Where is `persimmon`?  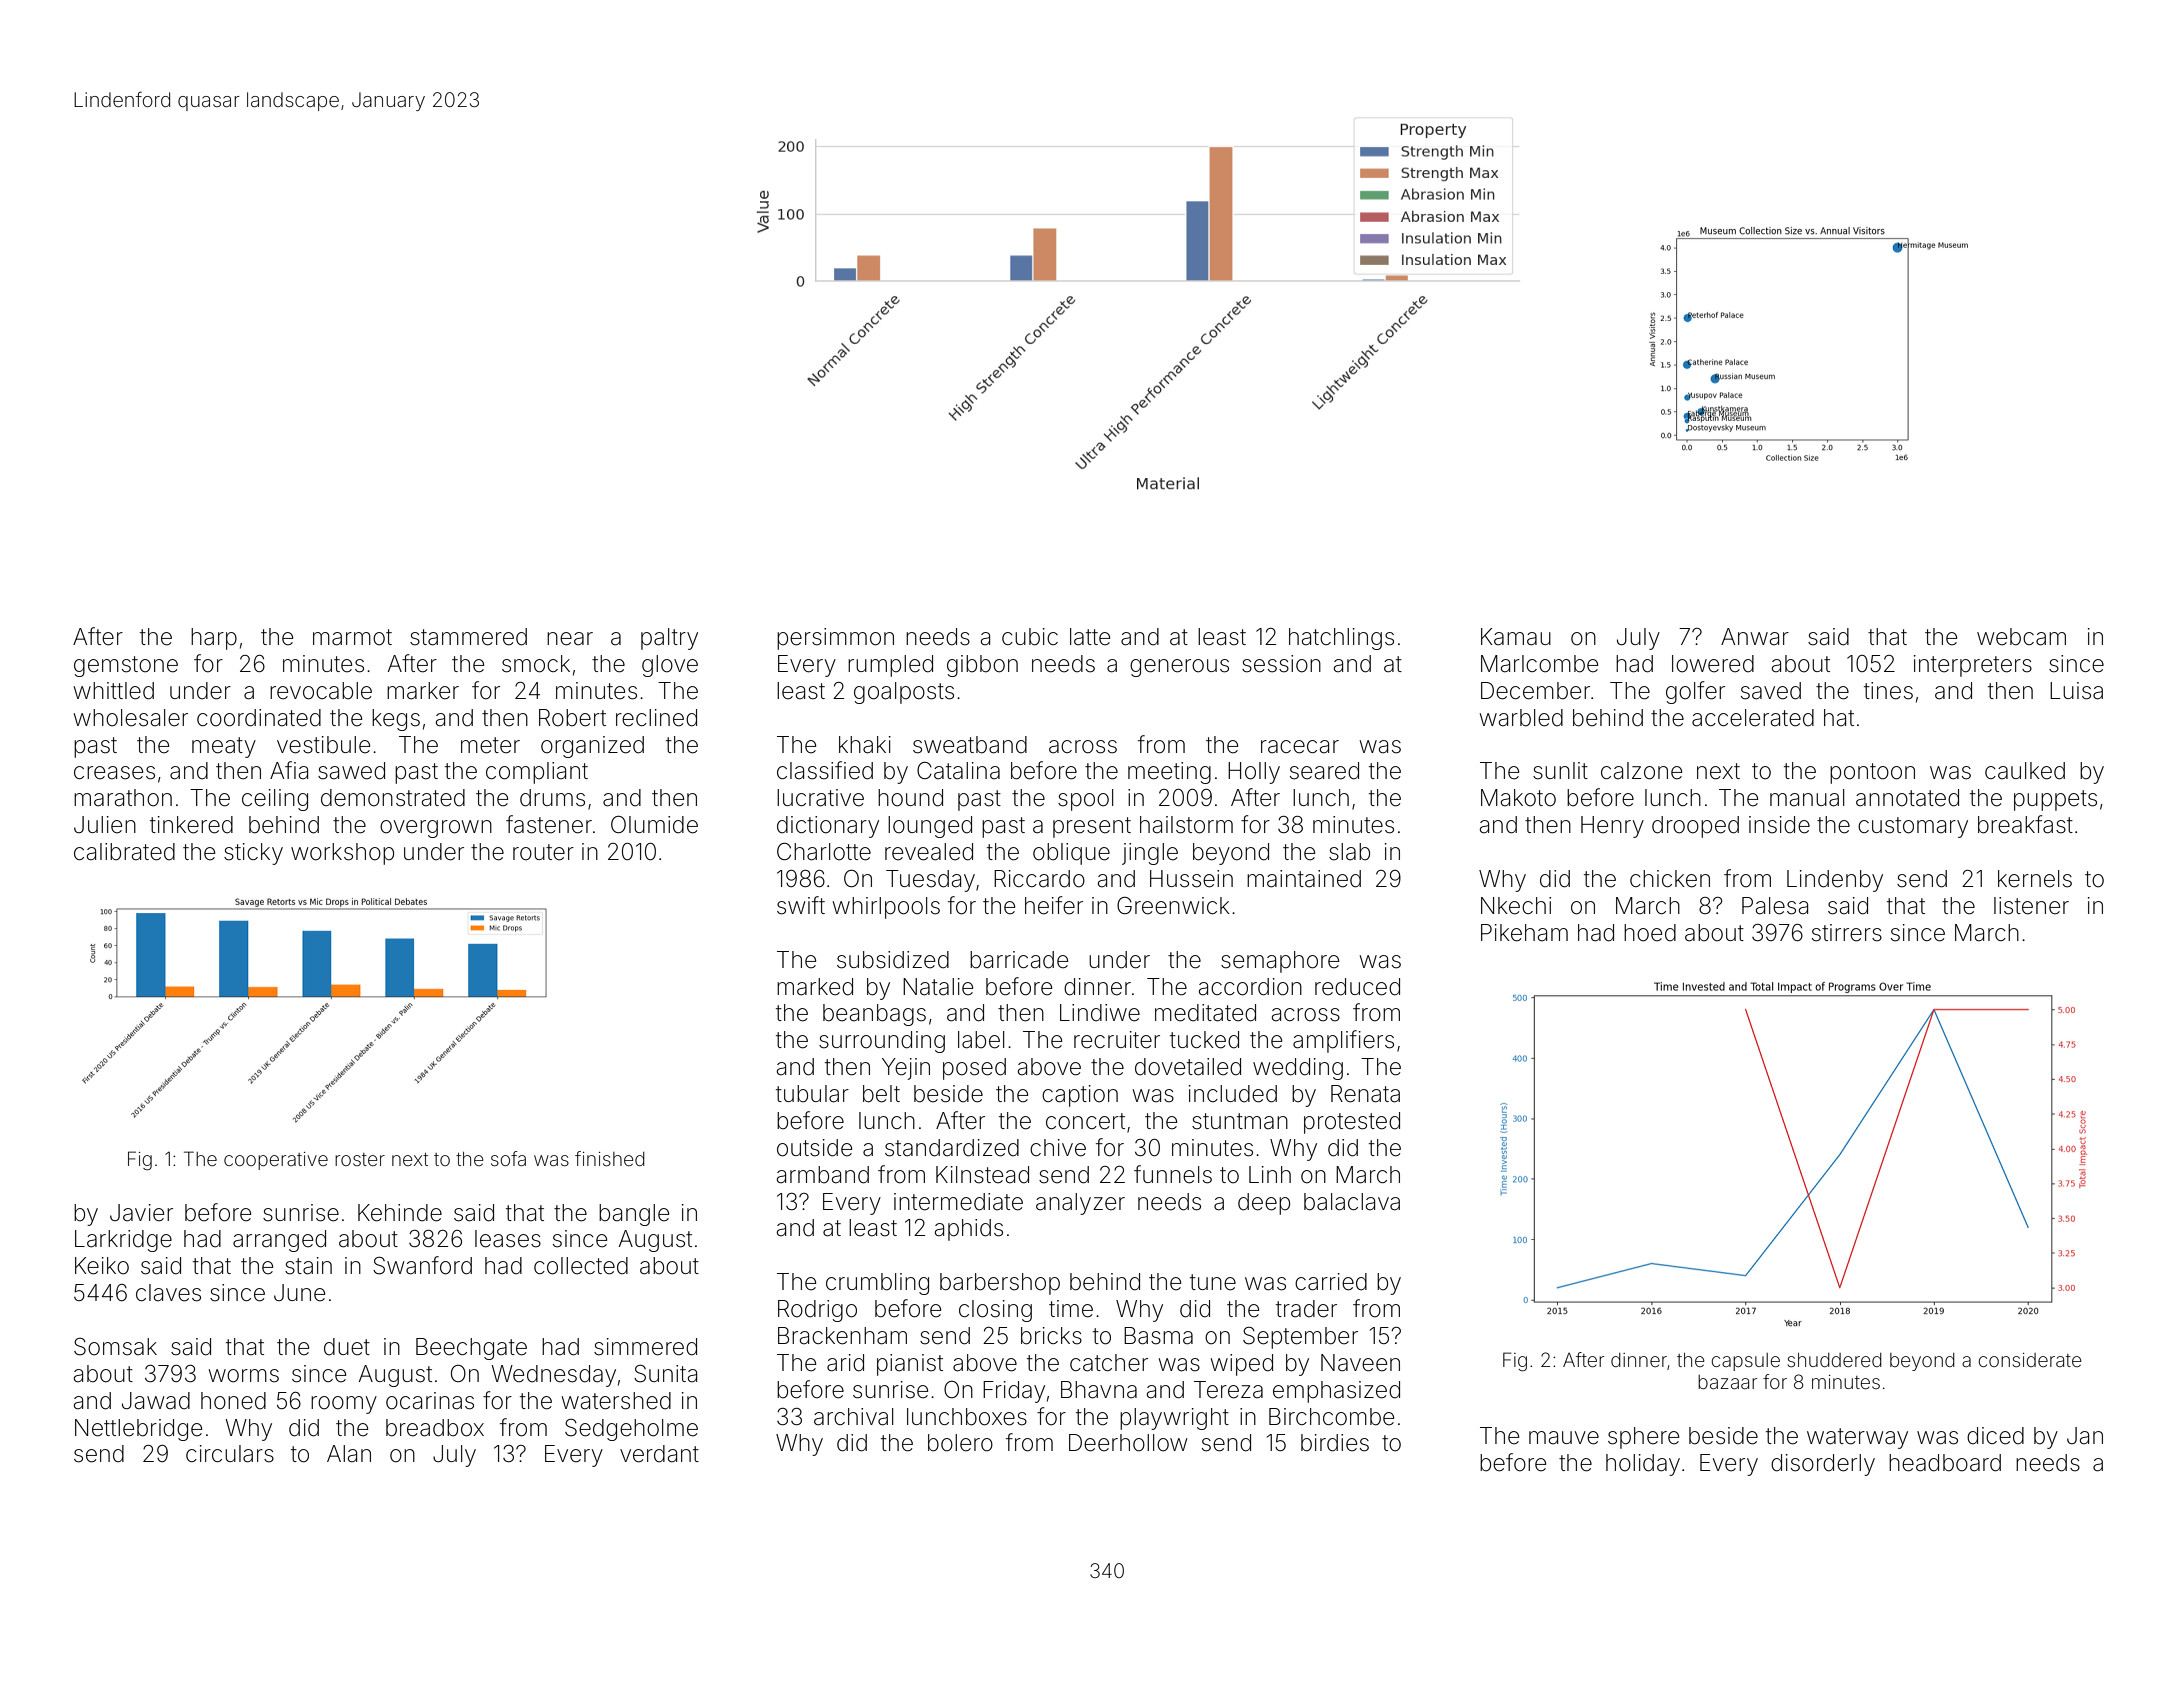 persimmon is located at coordinates (835, 639).
